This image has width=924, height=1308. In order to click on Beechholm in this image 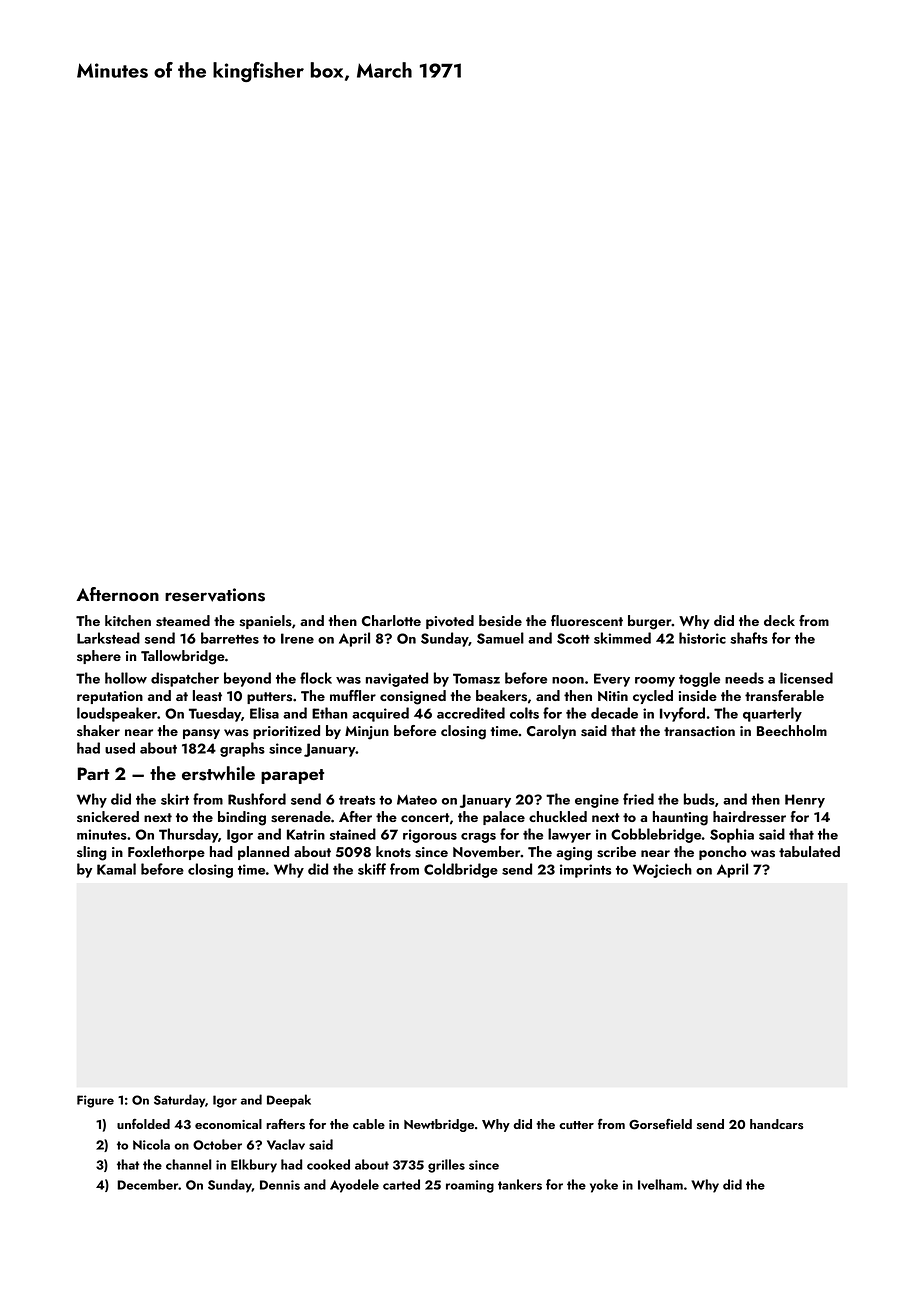, I will do `click(792, 730)`.
